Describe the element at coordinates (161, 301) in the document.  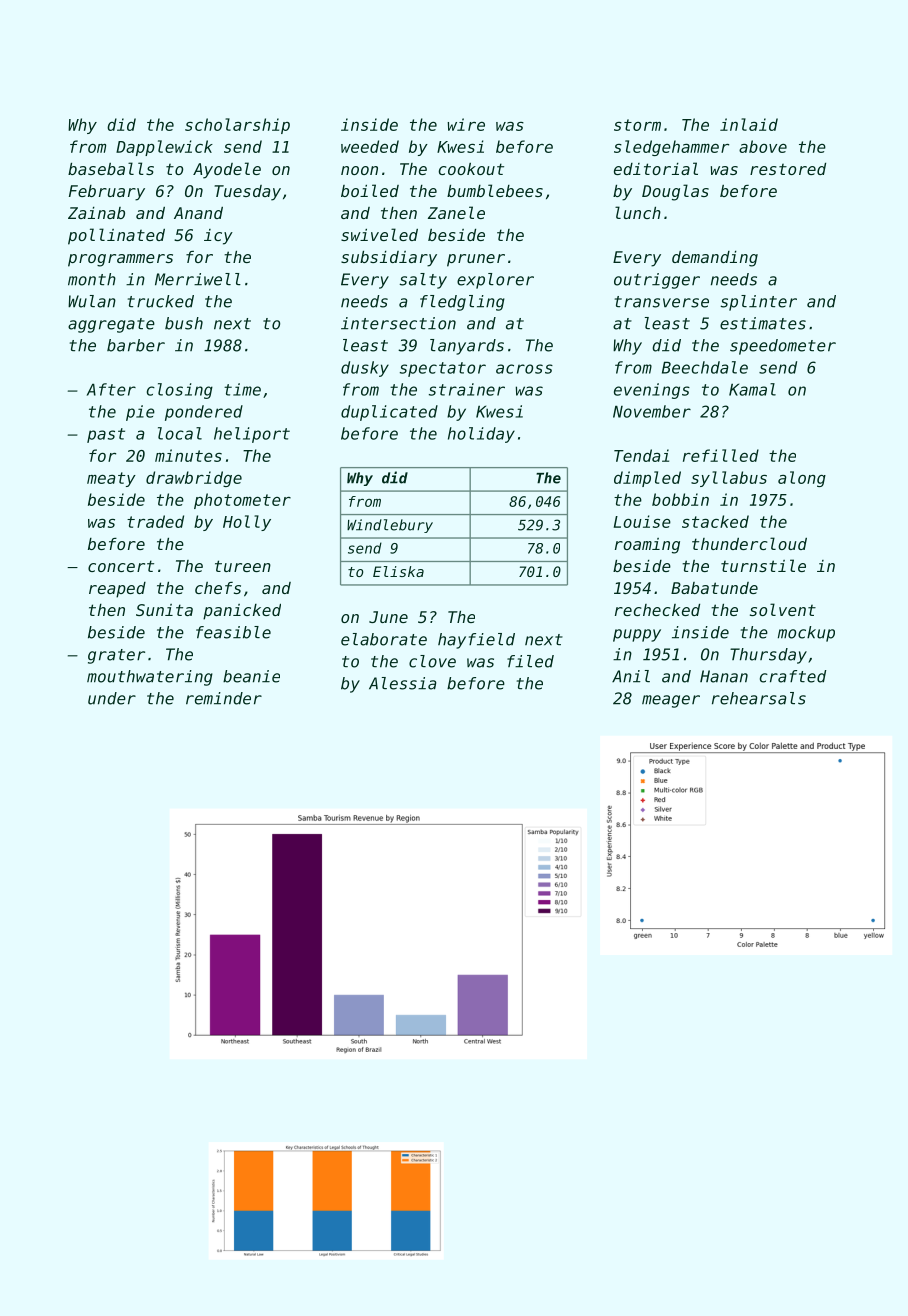
I see `trucked` at that location.
